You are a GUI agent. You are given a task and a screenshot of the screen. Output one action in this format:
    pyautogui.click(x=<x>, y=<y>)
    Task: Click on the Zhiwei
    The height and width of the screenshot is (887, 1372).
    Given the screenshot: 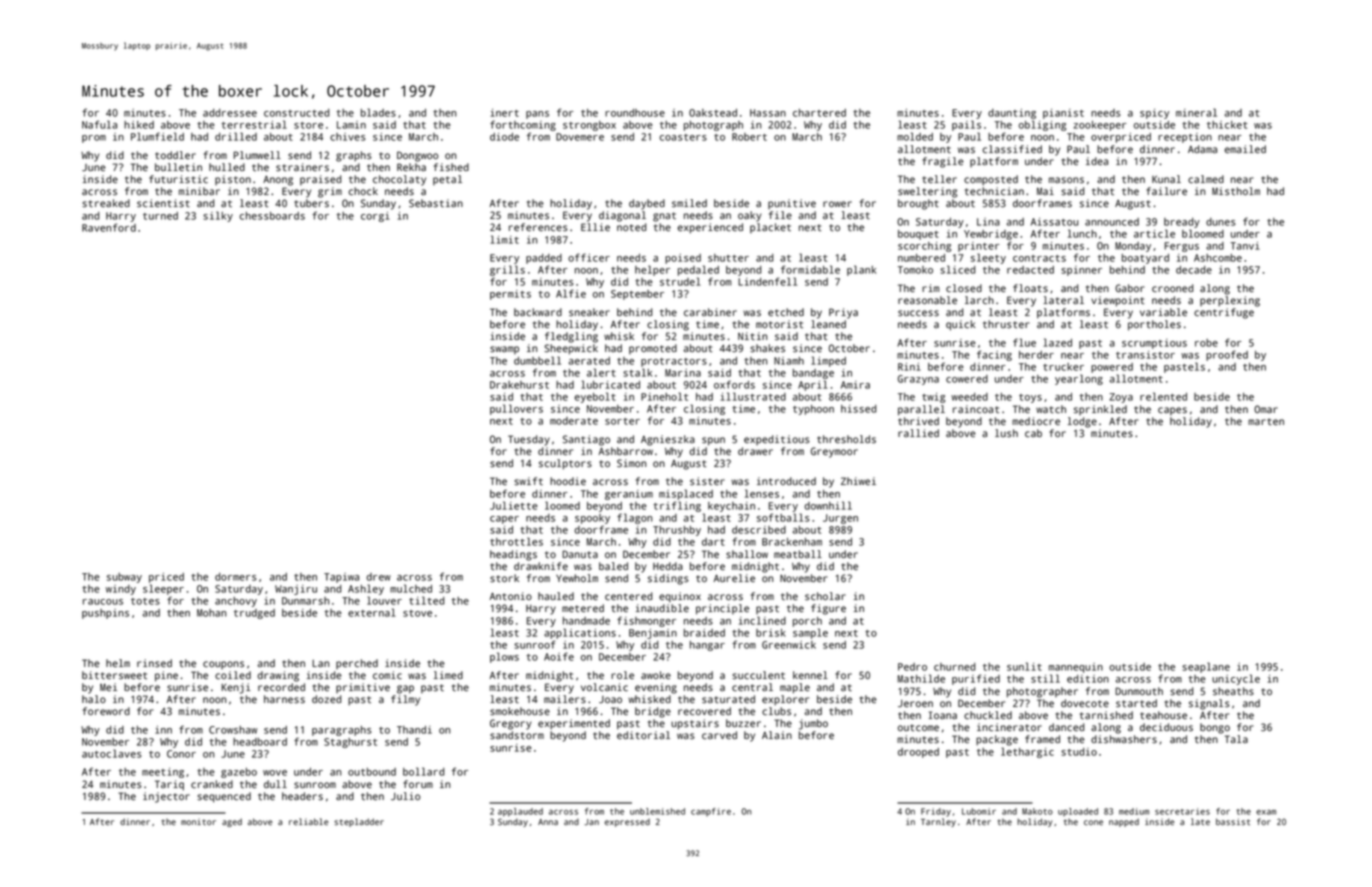 What is the action you would take?
    pyautogui.click(x=858, y=481)
